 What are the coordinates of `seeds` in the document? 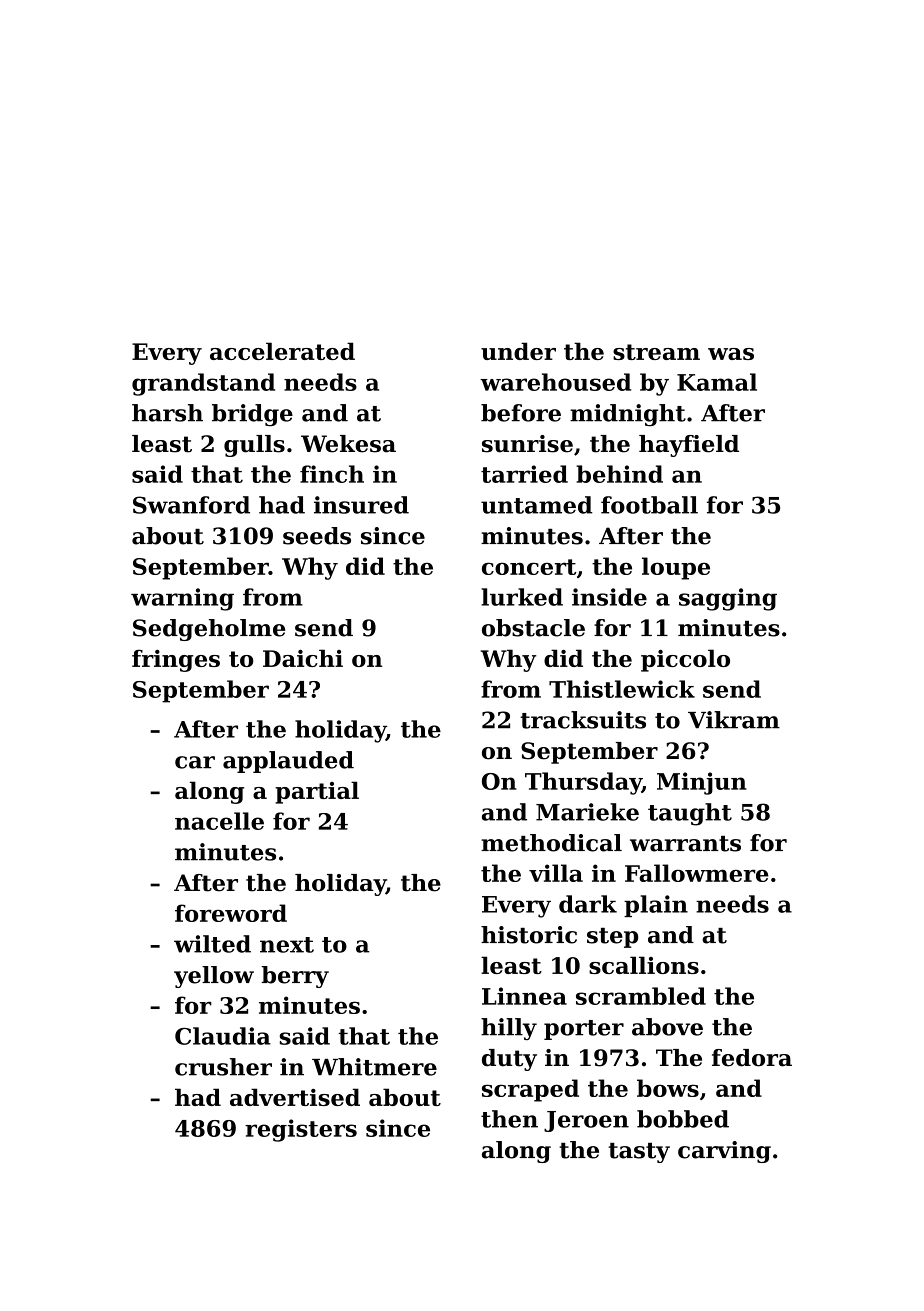 It's located at (317, 536).
